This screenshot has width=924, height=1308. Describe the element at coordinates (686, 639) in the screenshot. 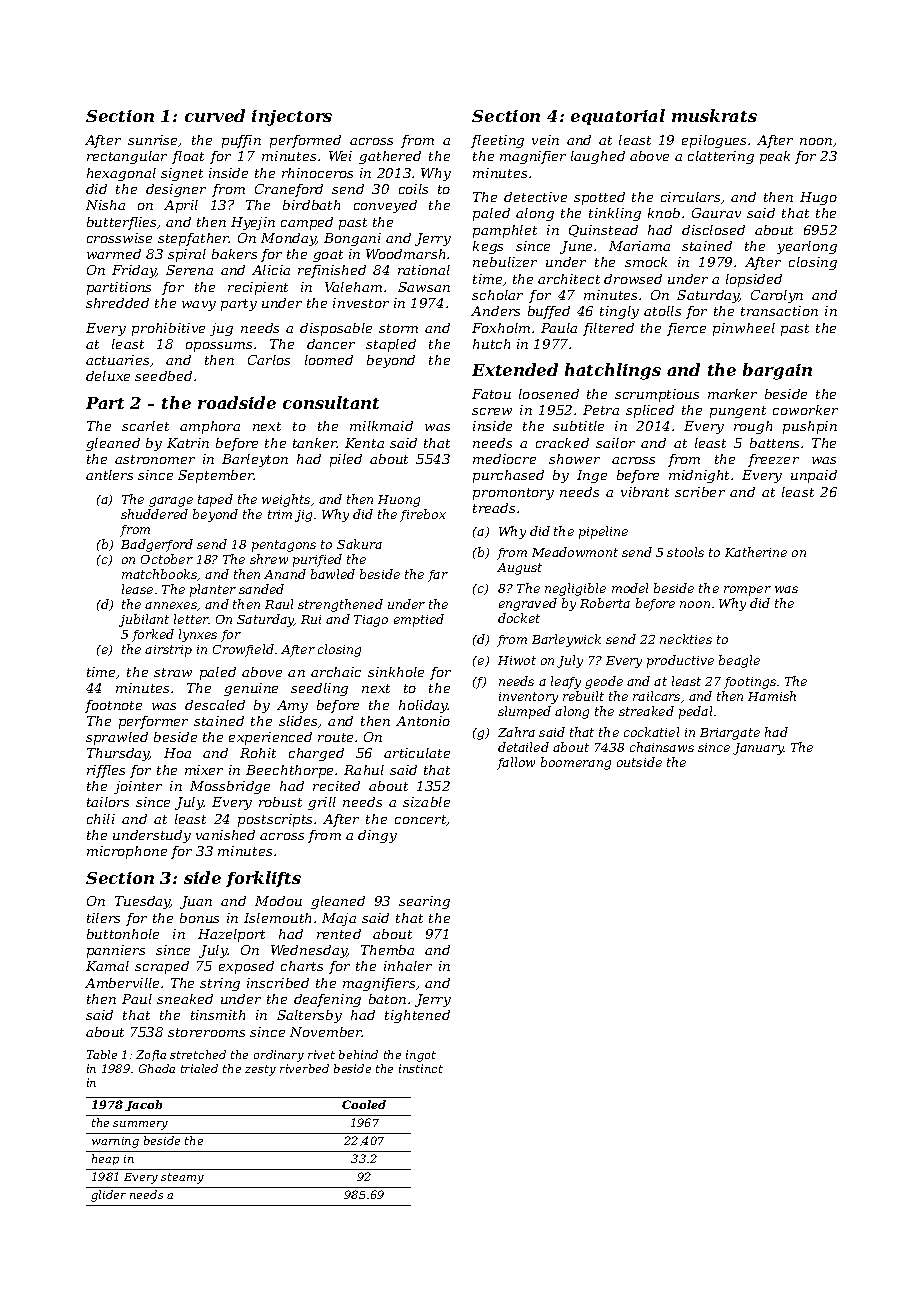

I see `neckties` at that location.
